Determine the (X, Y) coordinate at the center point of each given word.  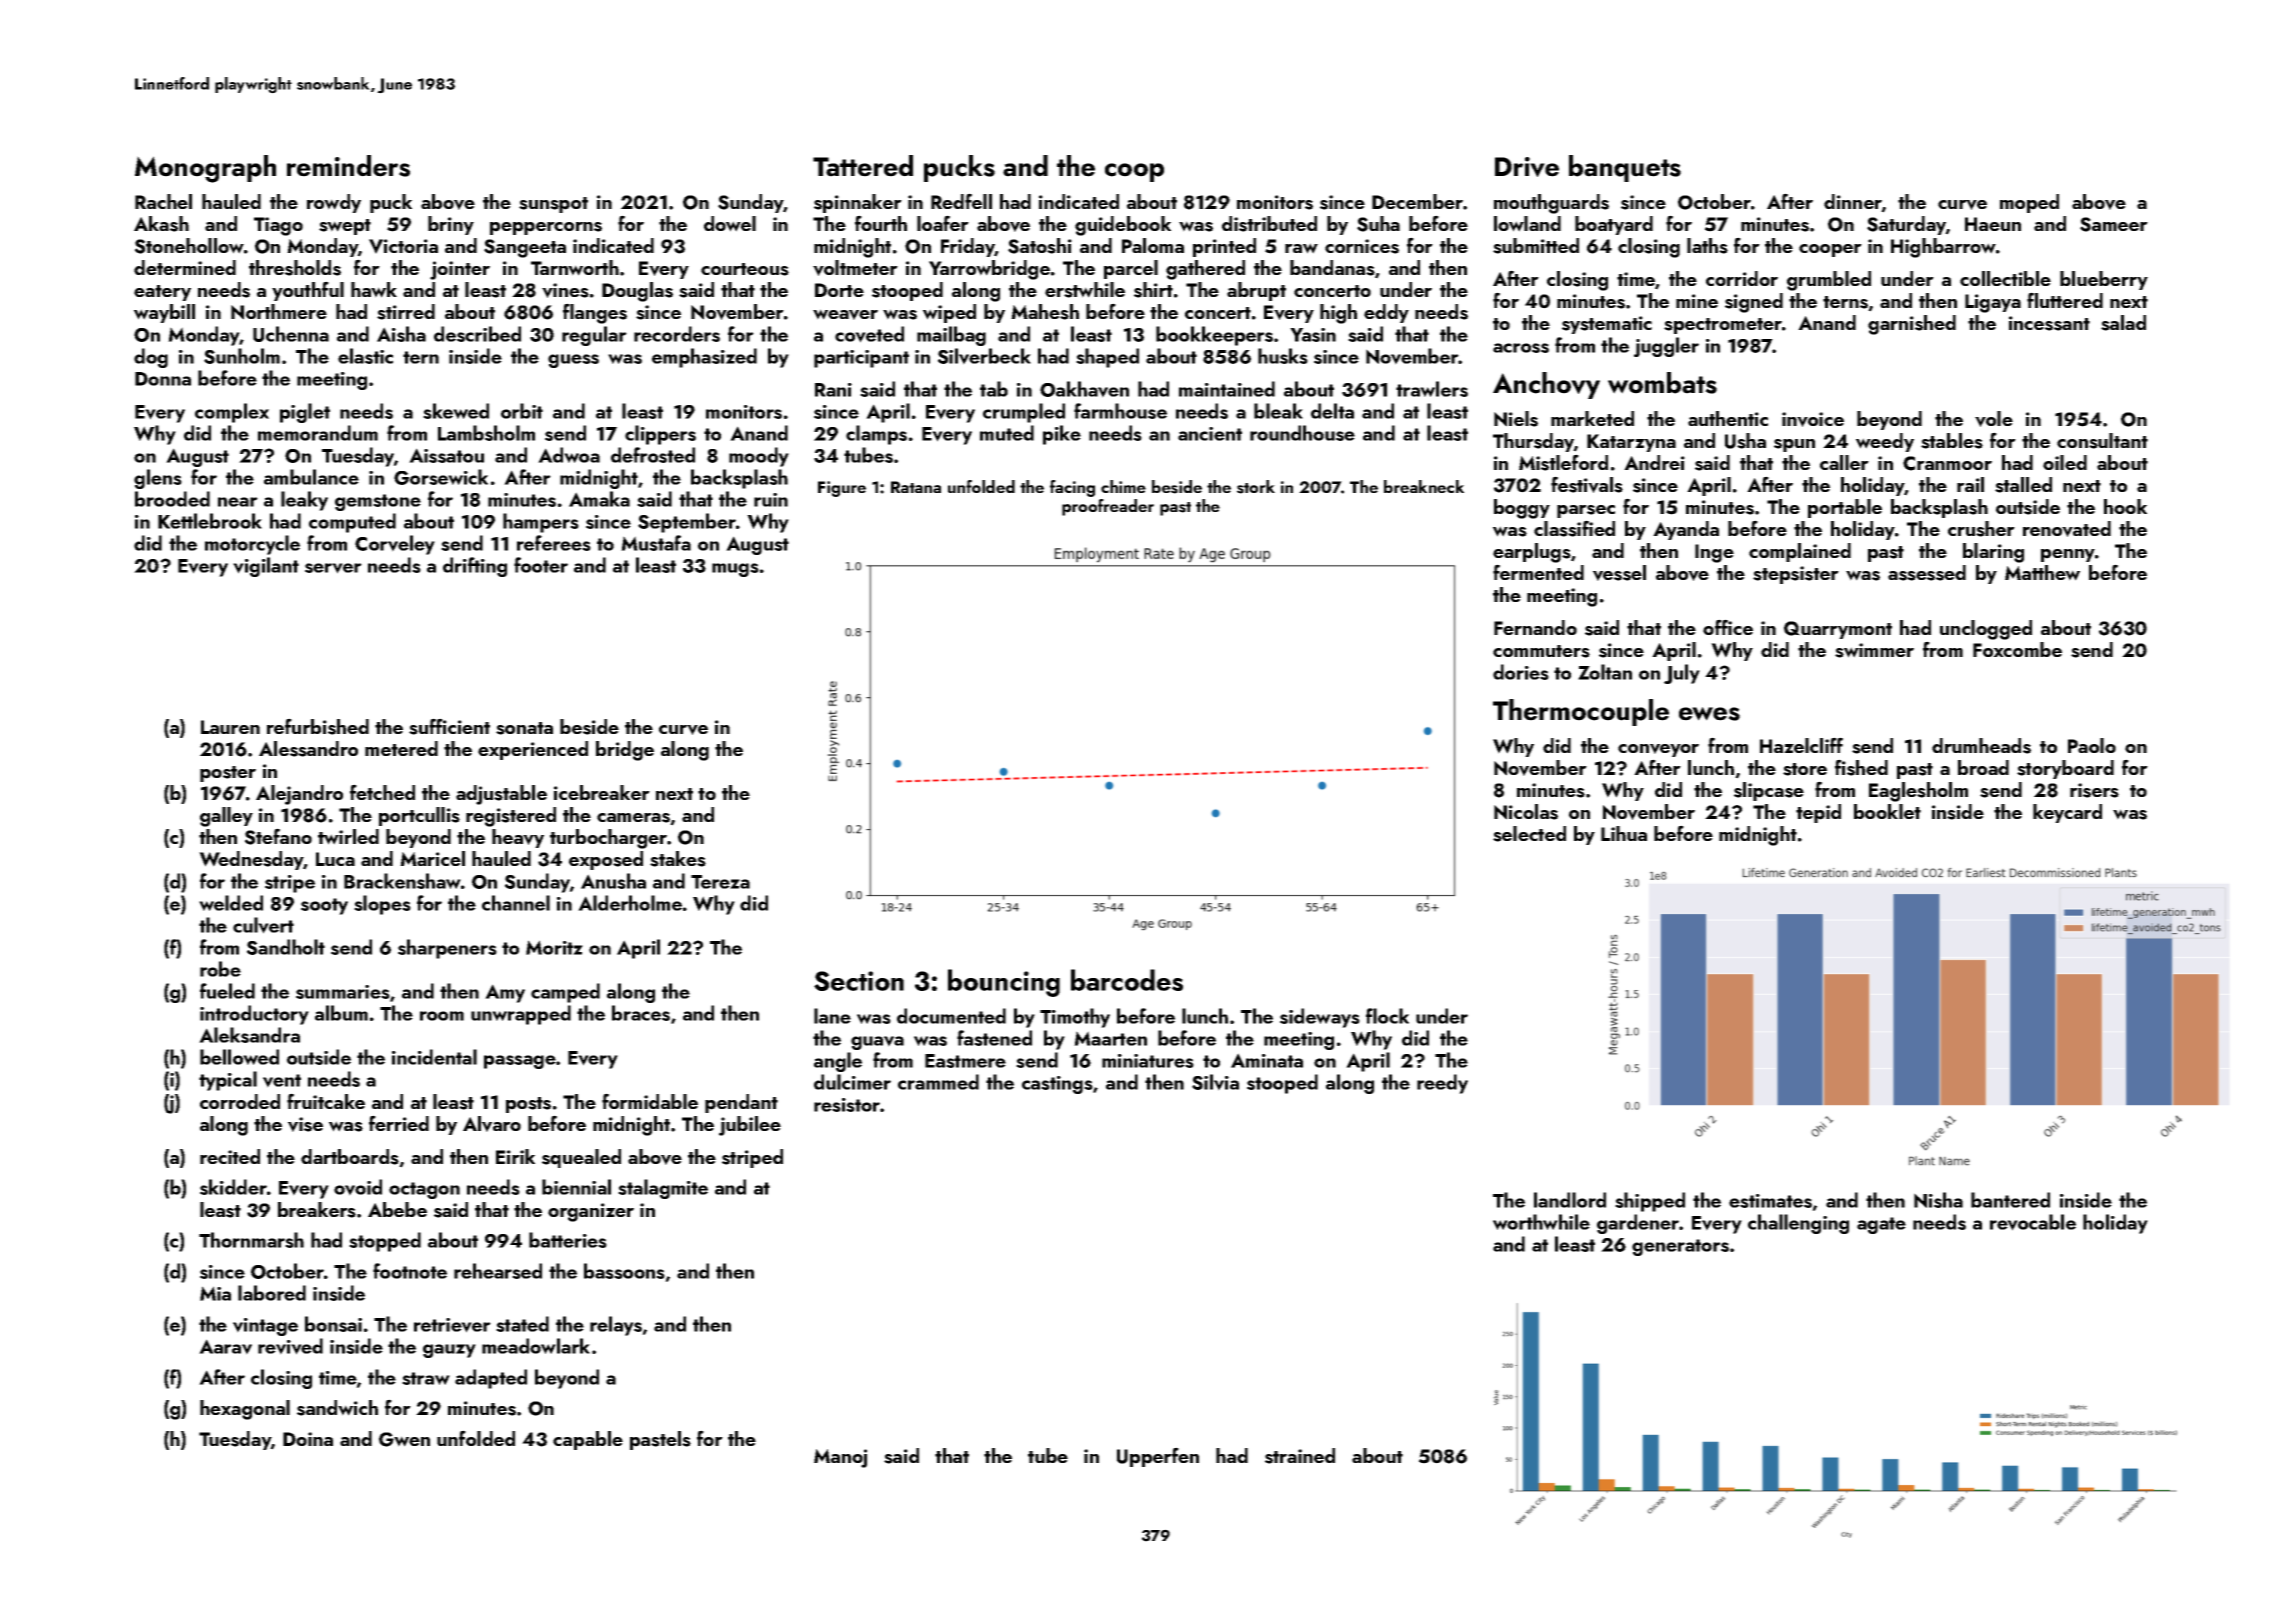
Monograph (205, 169)
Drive (1527, 167)
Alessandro (308, 749)
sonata (524, 728)
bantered (2010, 1200)
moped (2029, 203)
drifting (475, 567)
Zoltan (1605, 672)
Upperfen (1158, 1457)
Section (859, 981)
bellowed (239, 1057)
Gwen (404, 1439)
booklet (1887, 811)
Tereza (720, 882)
